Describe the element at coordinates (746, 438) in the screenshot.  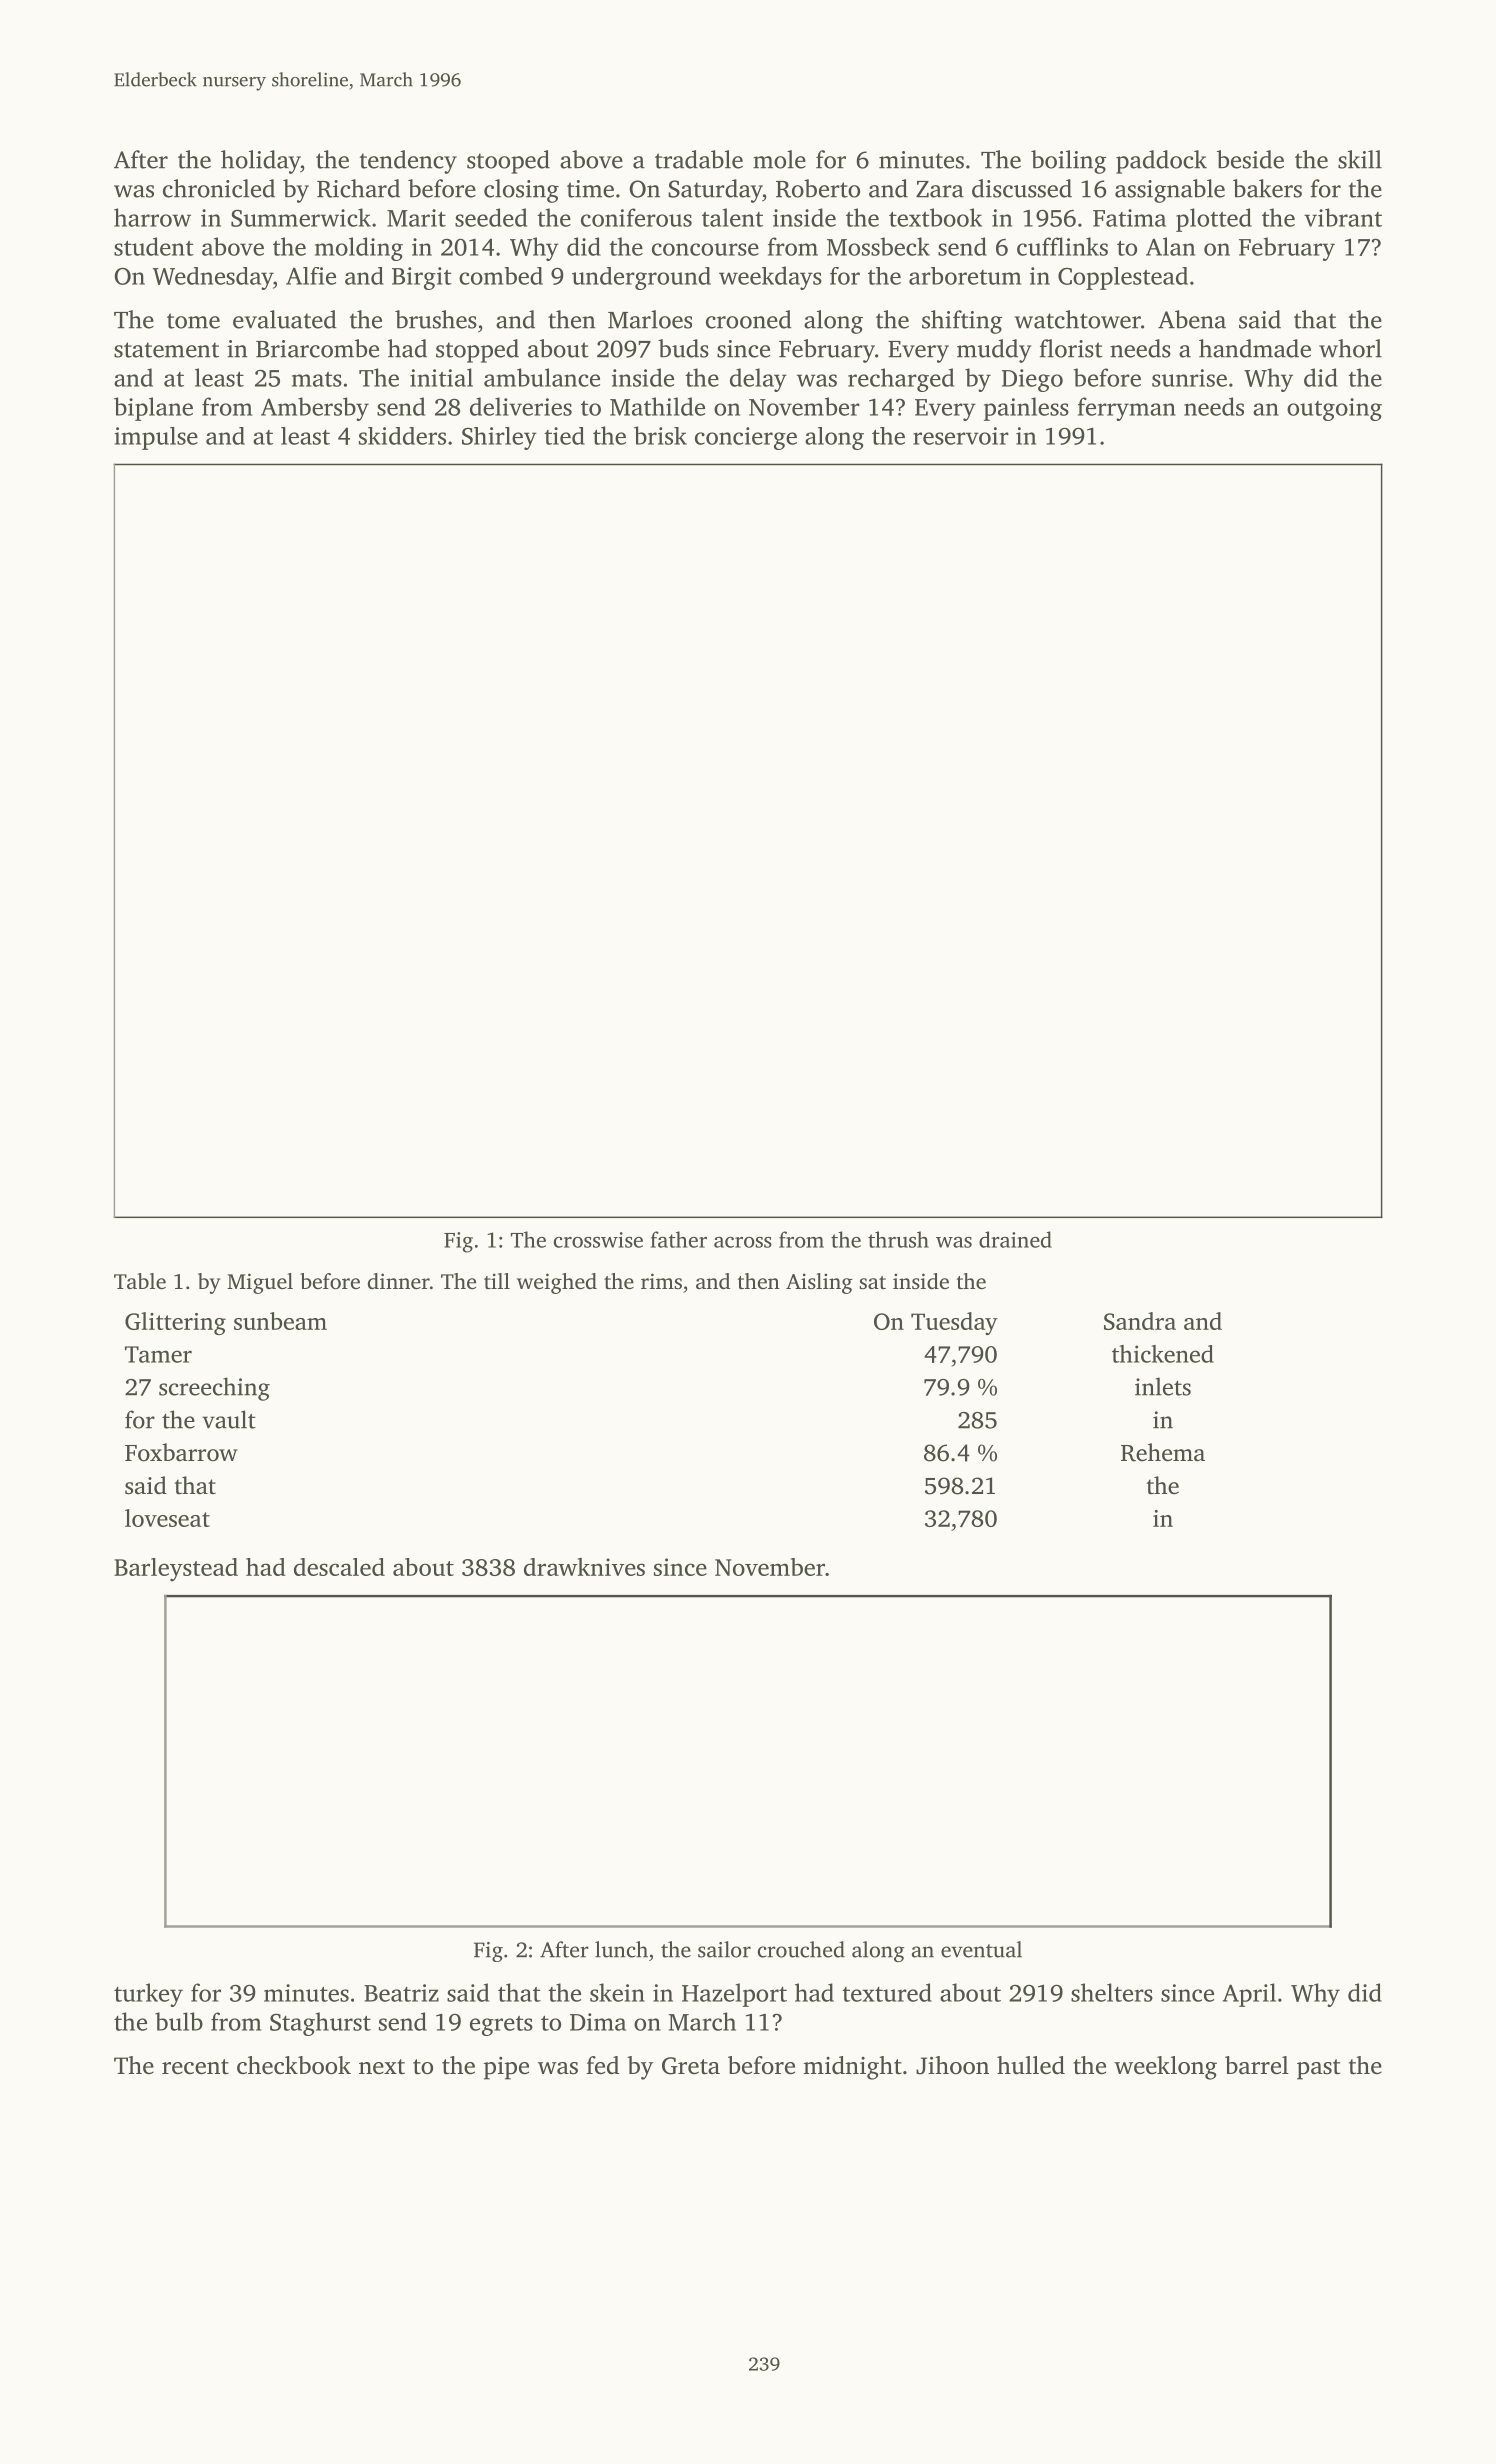
I see `concierge` at that location.
